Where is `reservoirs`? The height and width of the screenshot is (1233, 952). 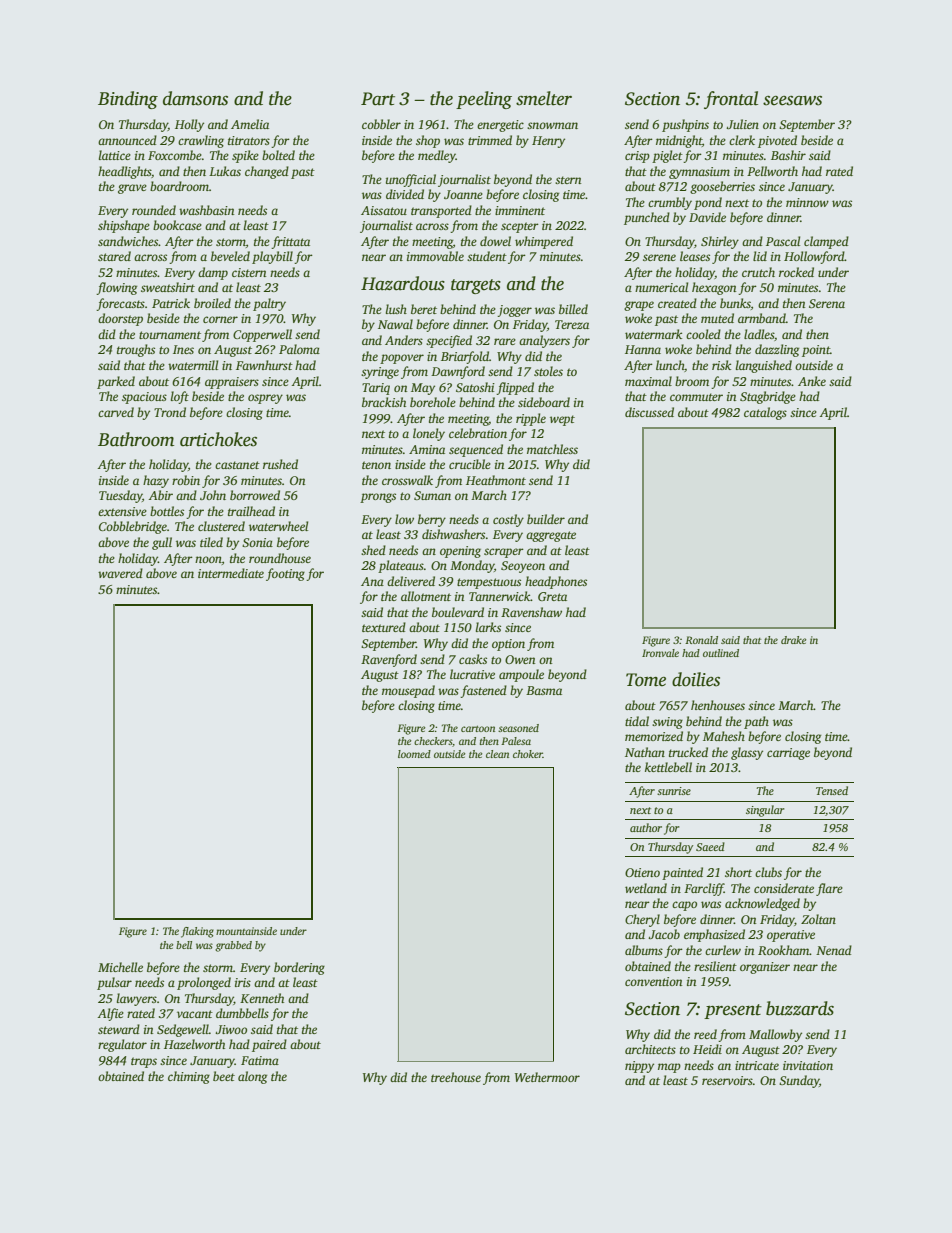 reservoirs is located at coordinates (727, 1080).
